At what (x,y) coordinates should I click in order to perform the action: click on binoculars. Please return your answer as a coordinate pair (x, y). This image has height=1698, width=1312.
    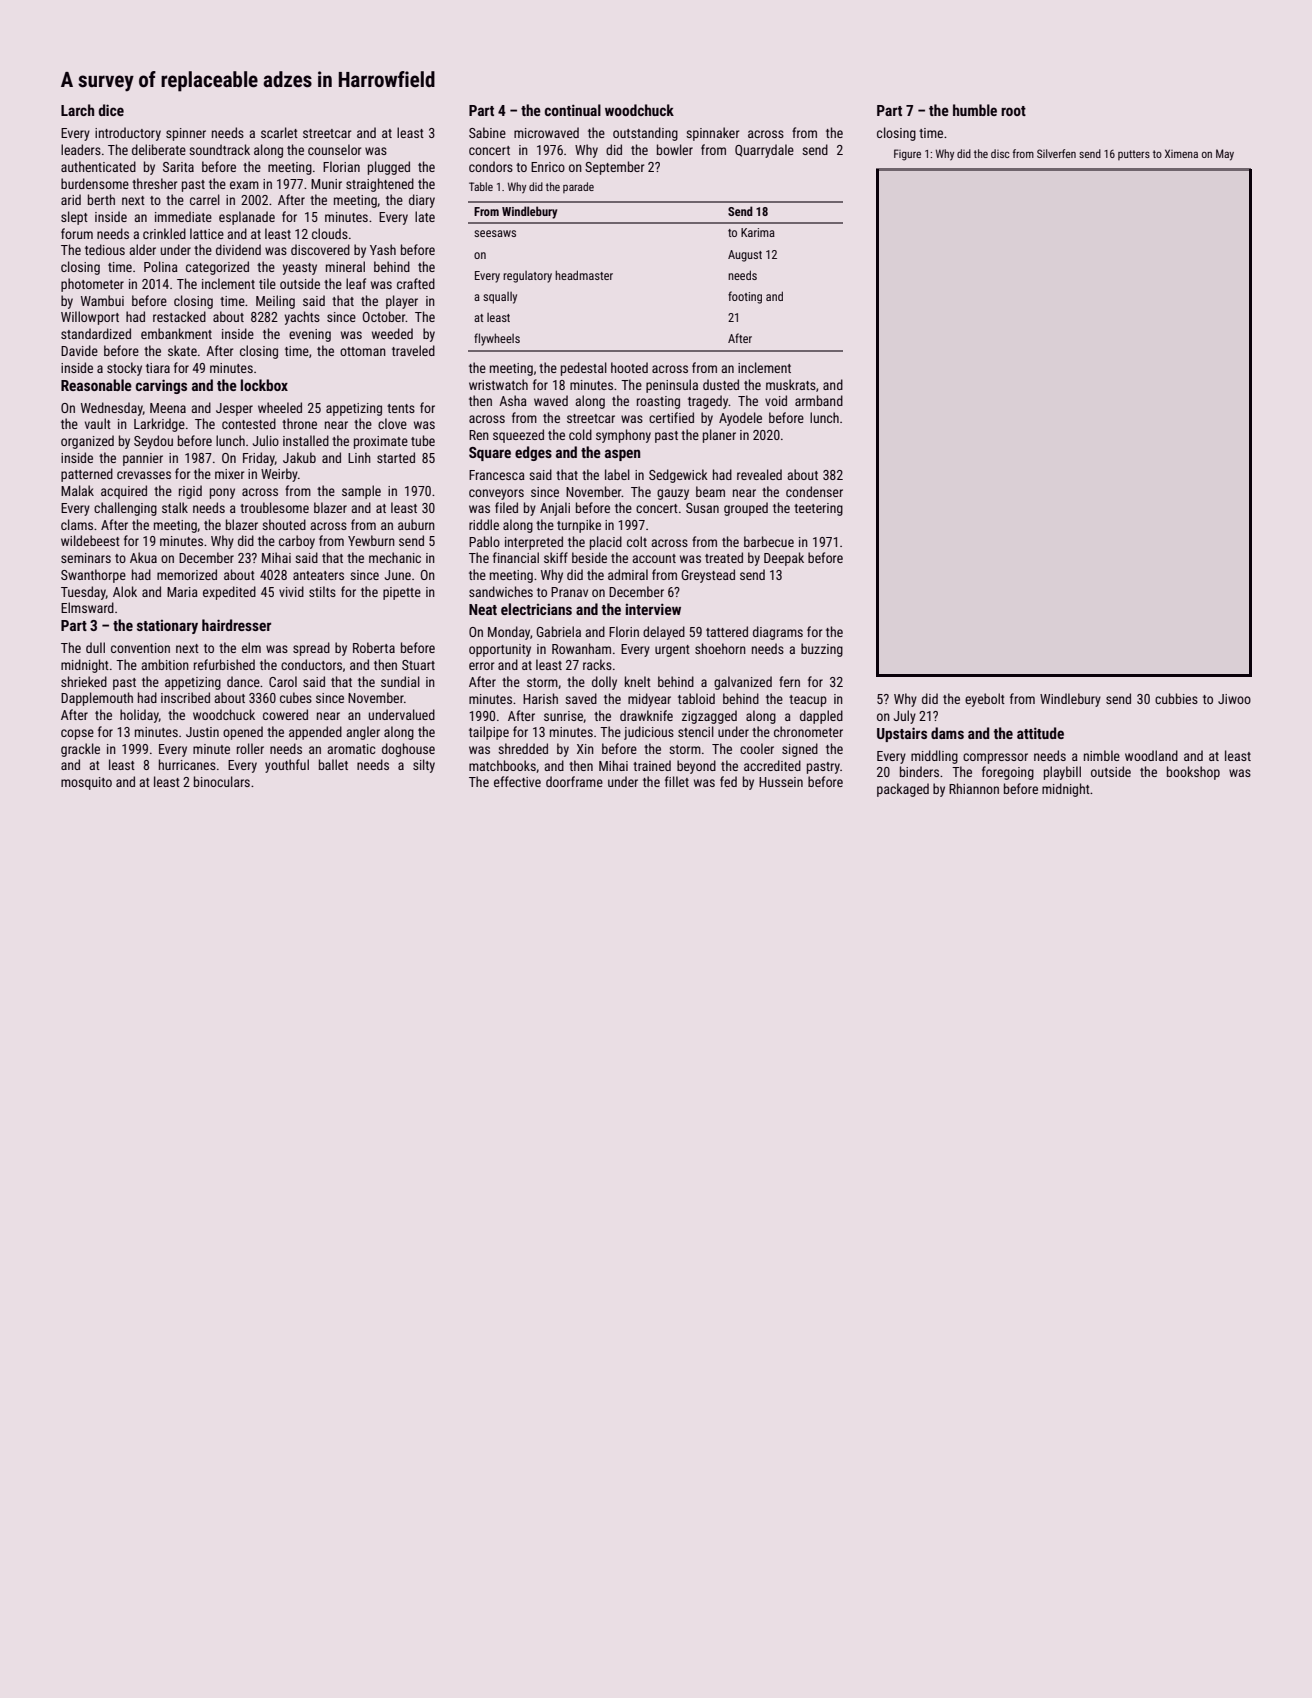
    Looking at the image, I should click on (222, 781).
